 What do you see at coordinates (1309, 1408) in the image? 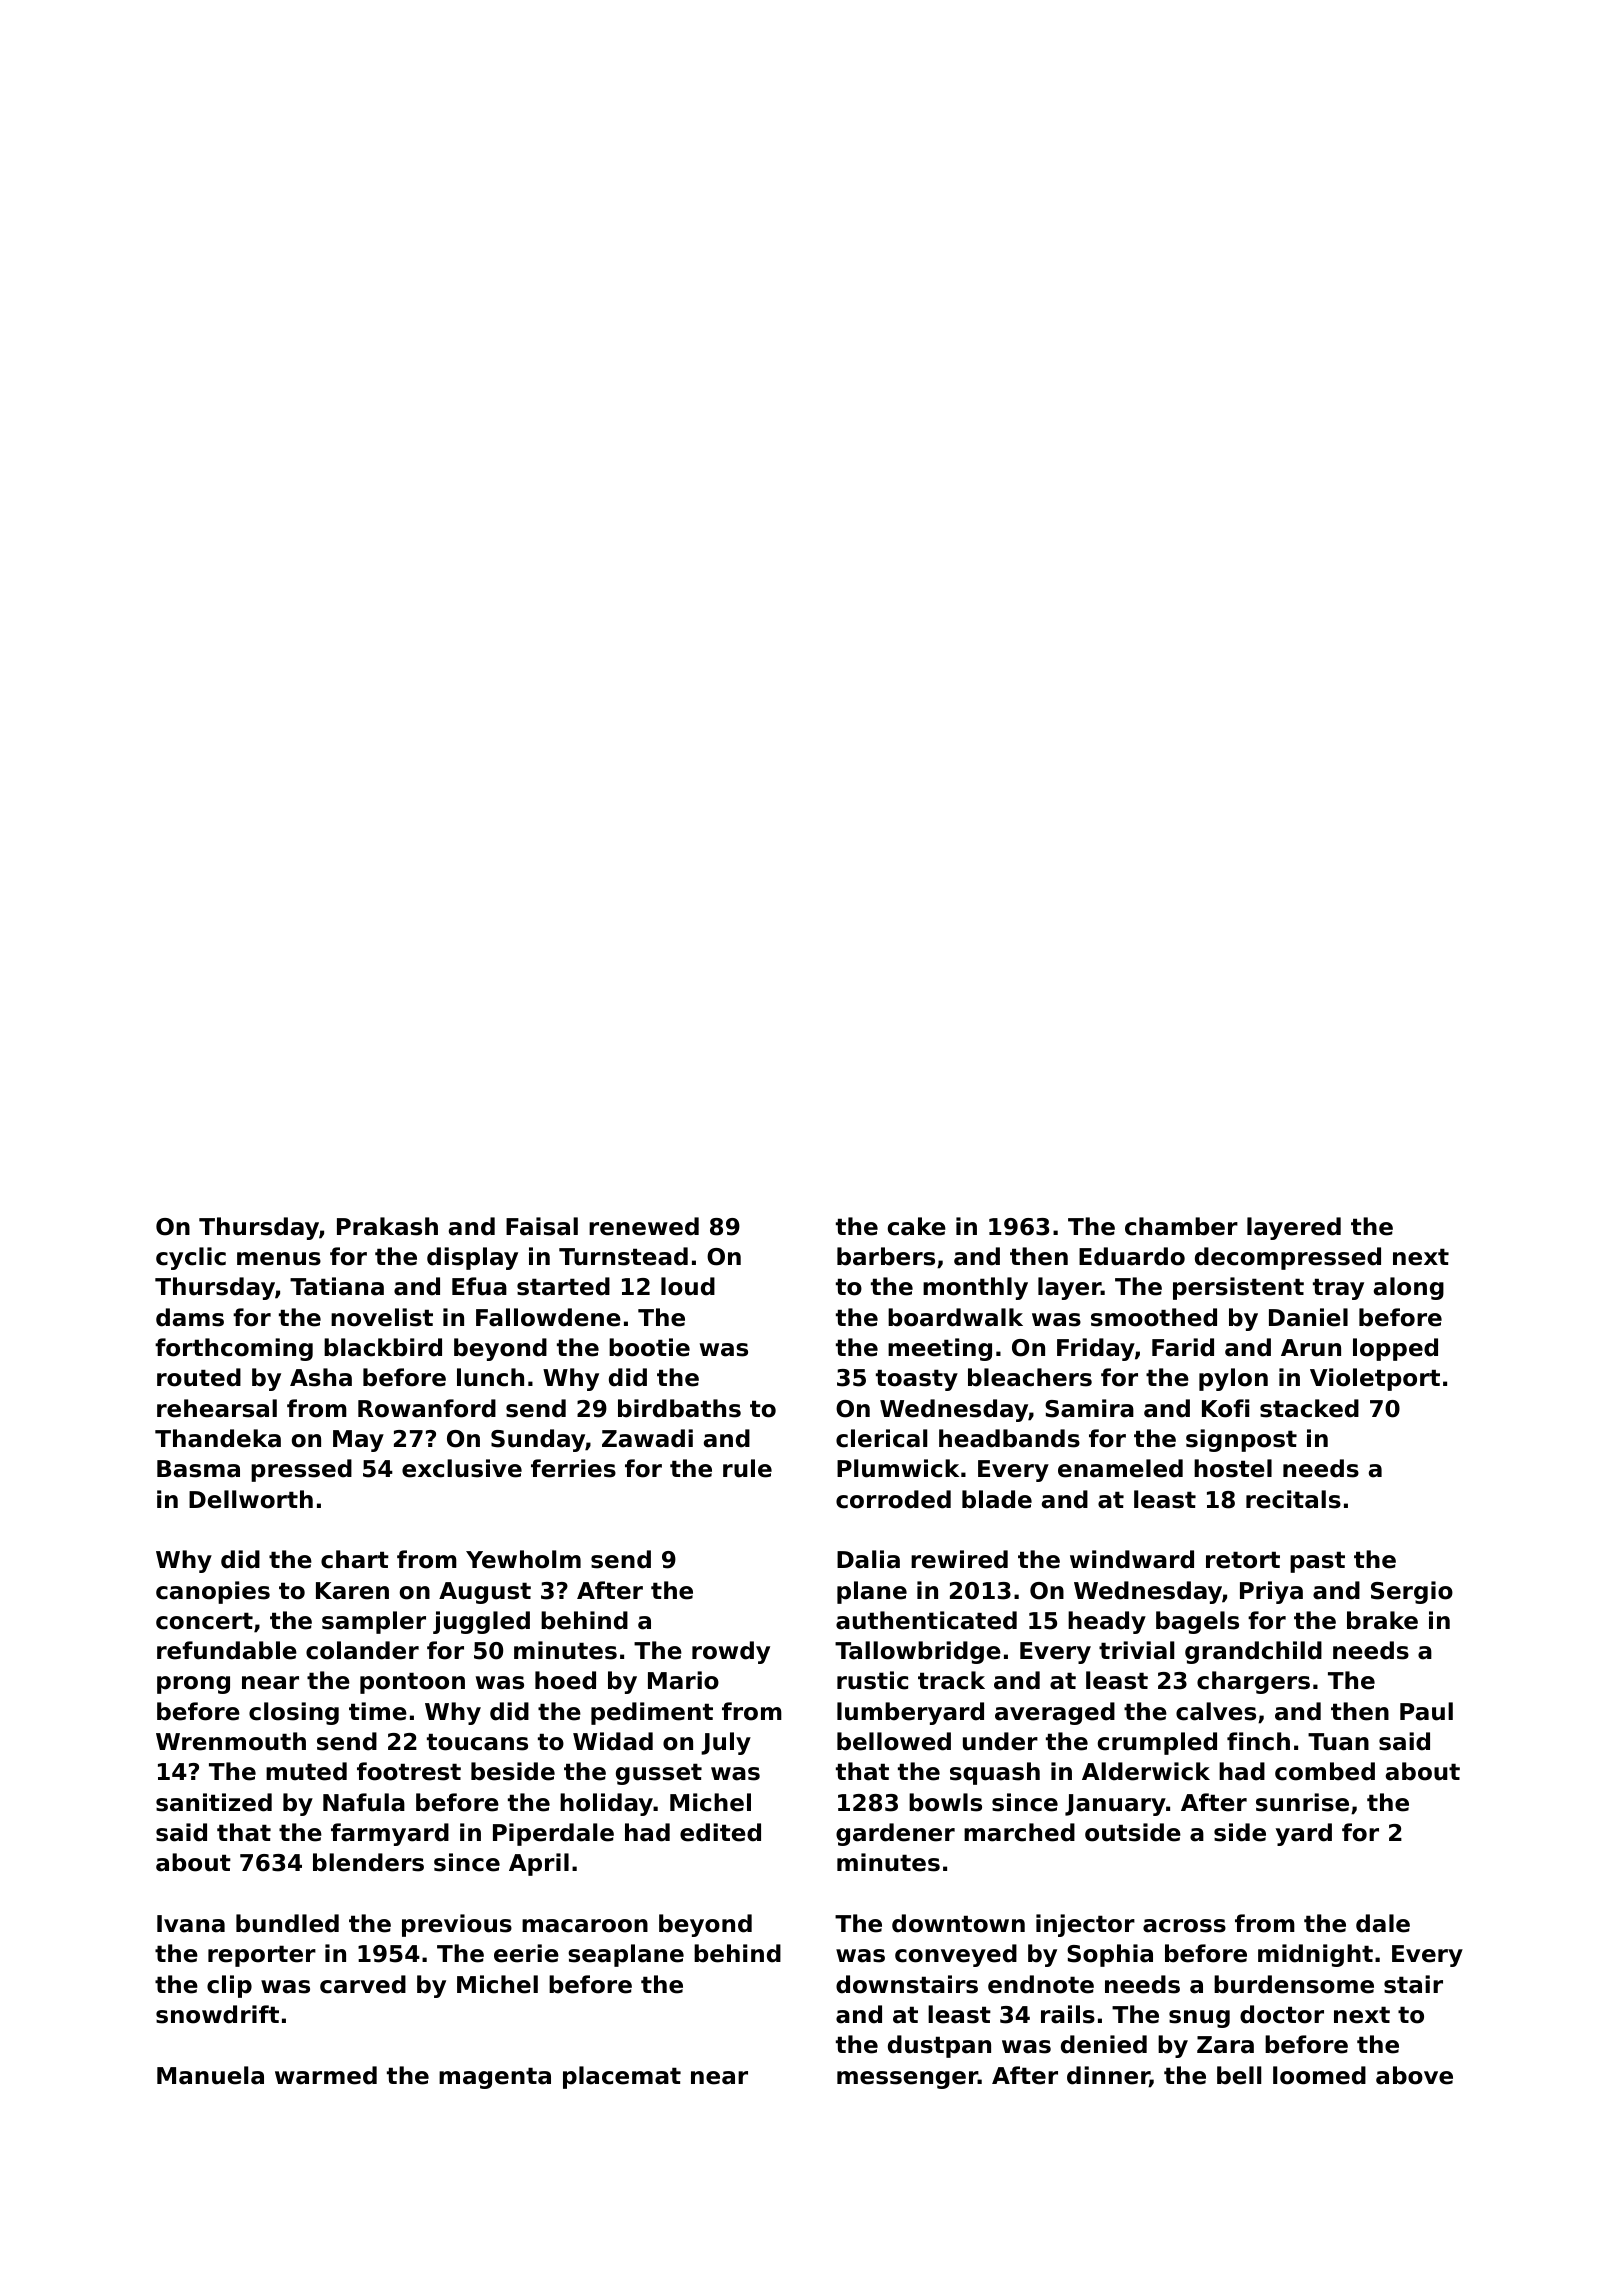
I see `stacked` at bounding box center [1309, 1408].
